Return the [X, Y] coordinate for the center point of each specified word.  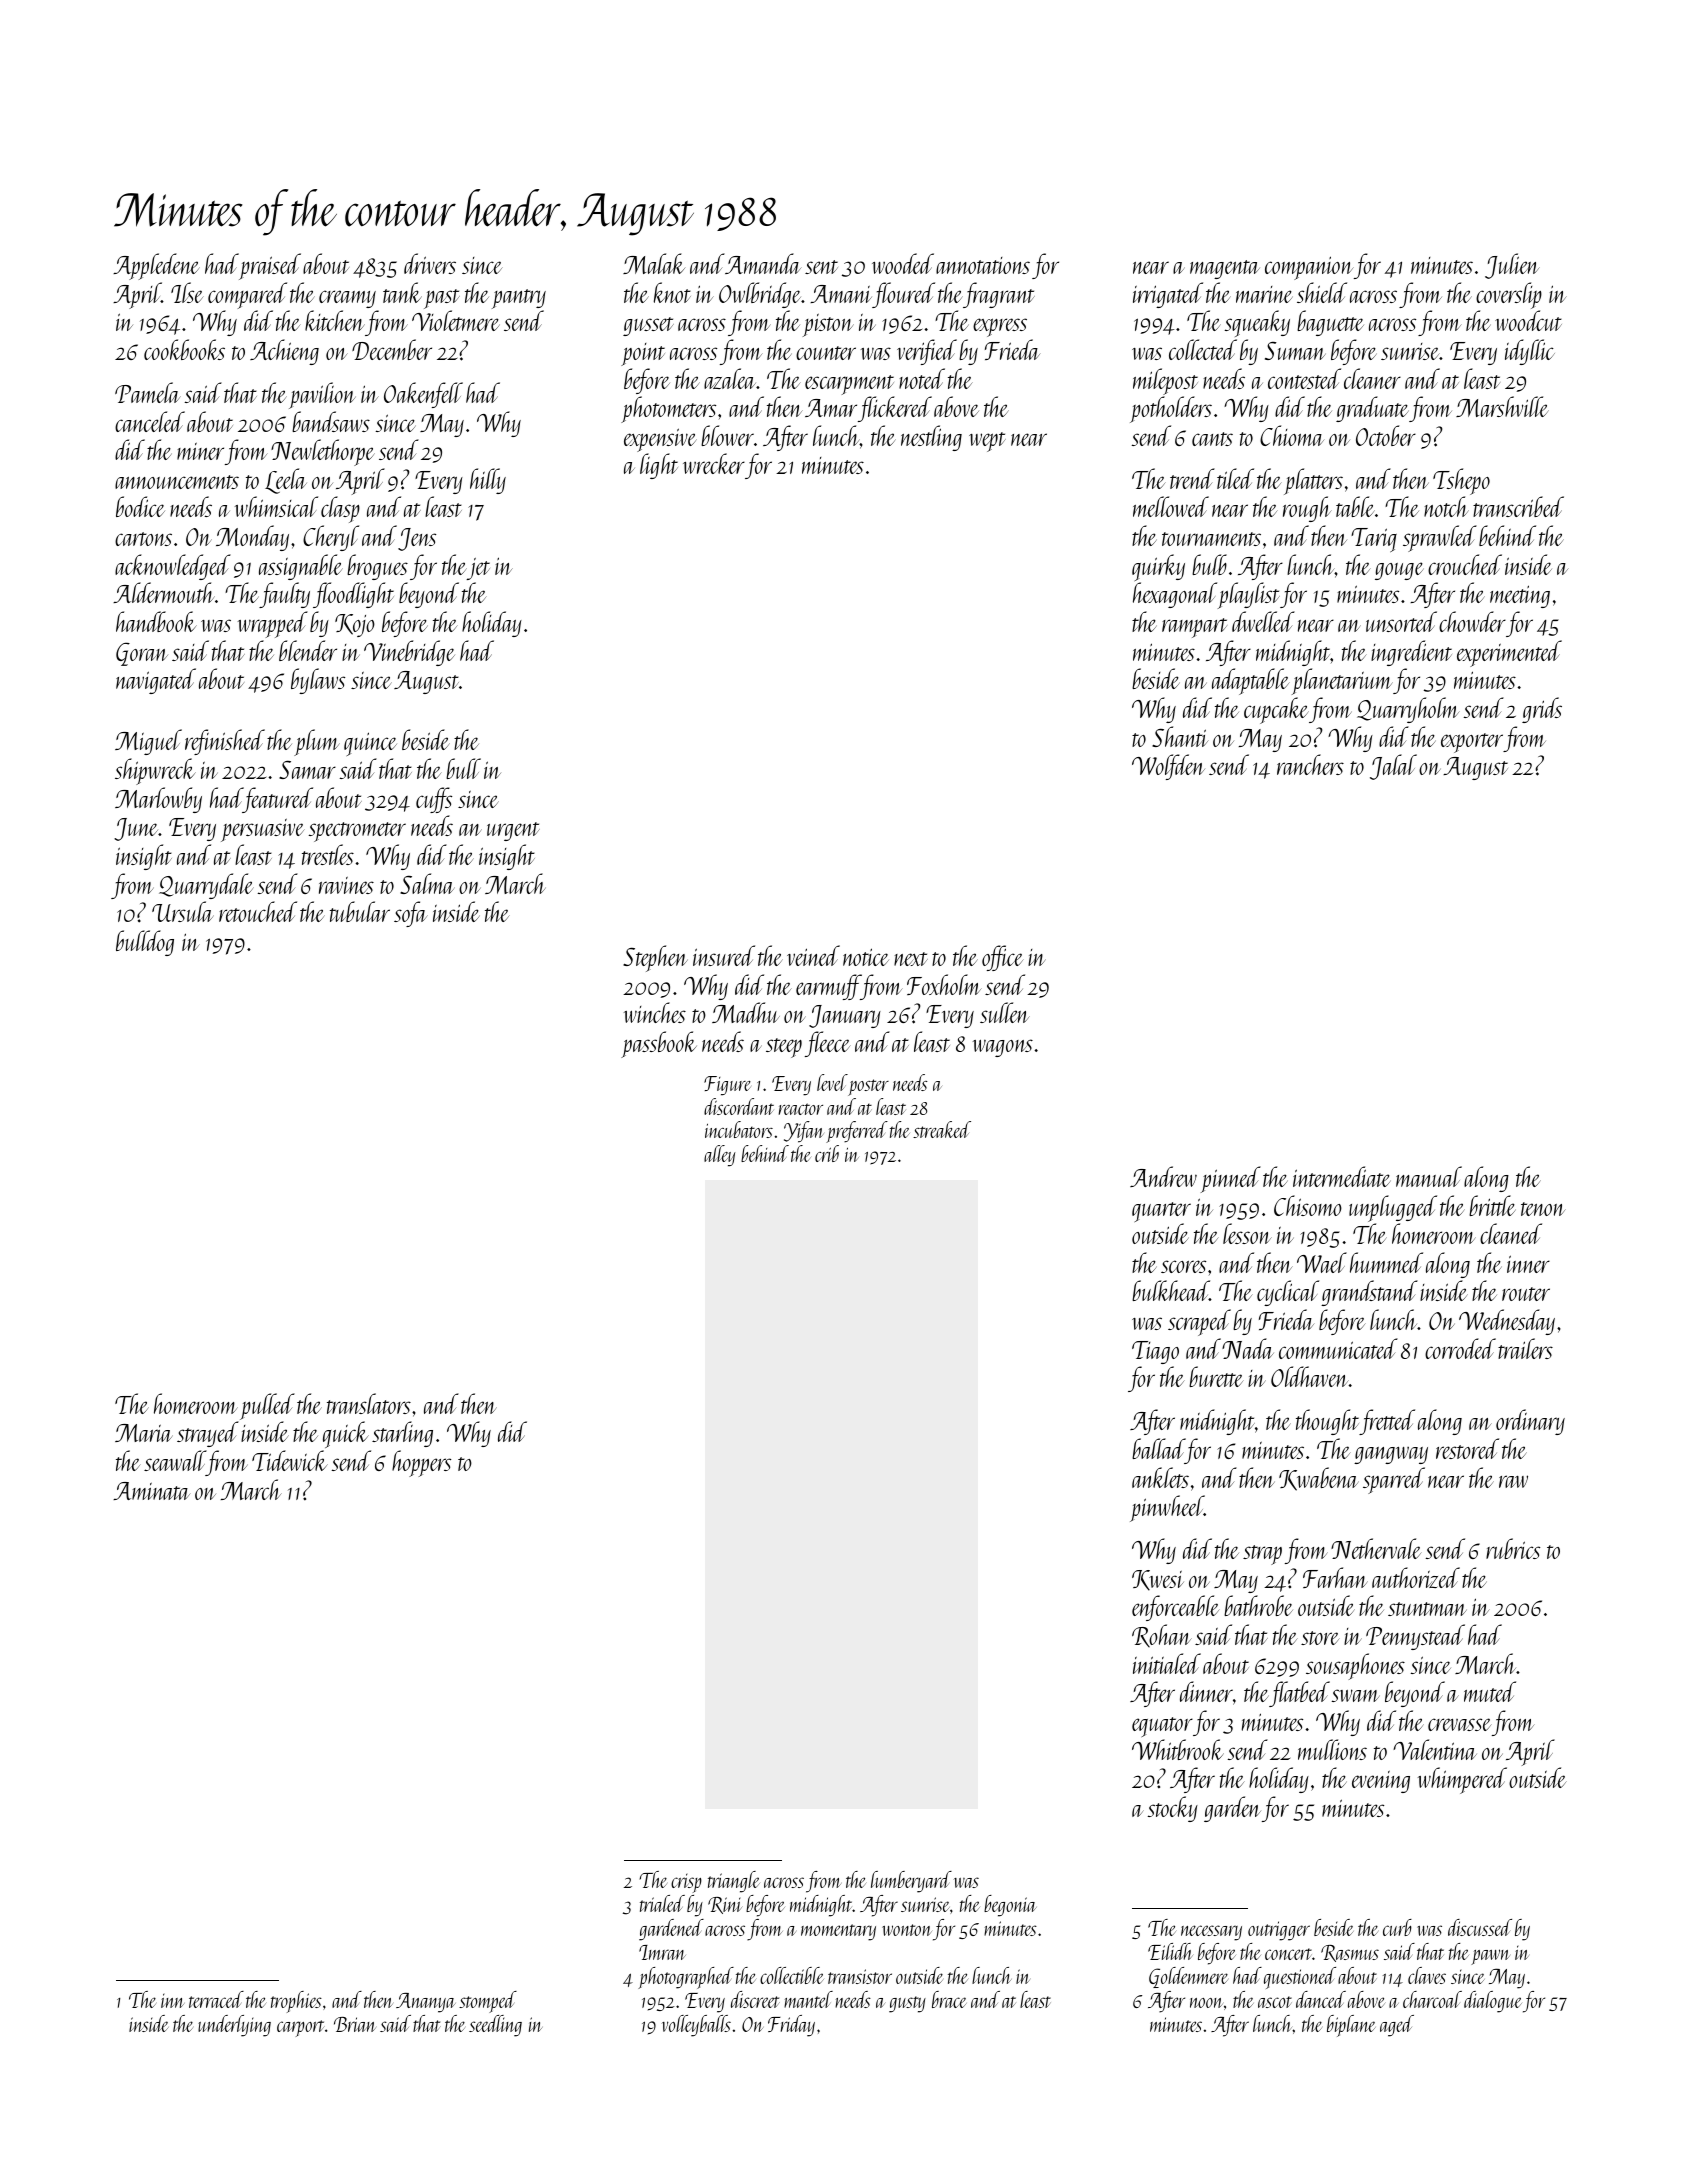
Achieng [284, 352]
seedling [495, 2026]
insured [724, 955]
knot [672, 292]
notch [1446, 507]
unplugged [1393, 1208]
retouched [258, 911]
